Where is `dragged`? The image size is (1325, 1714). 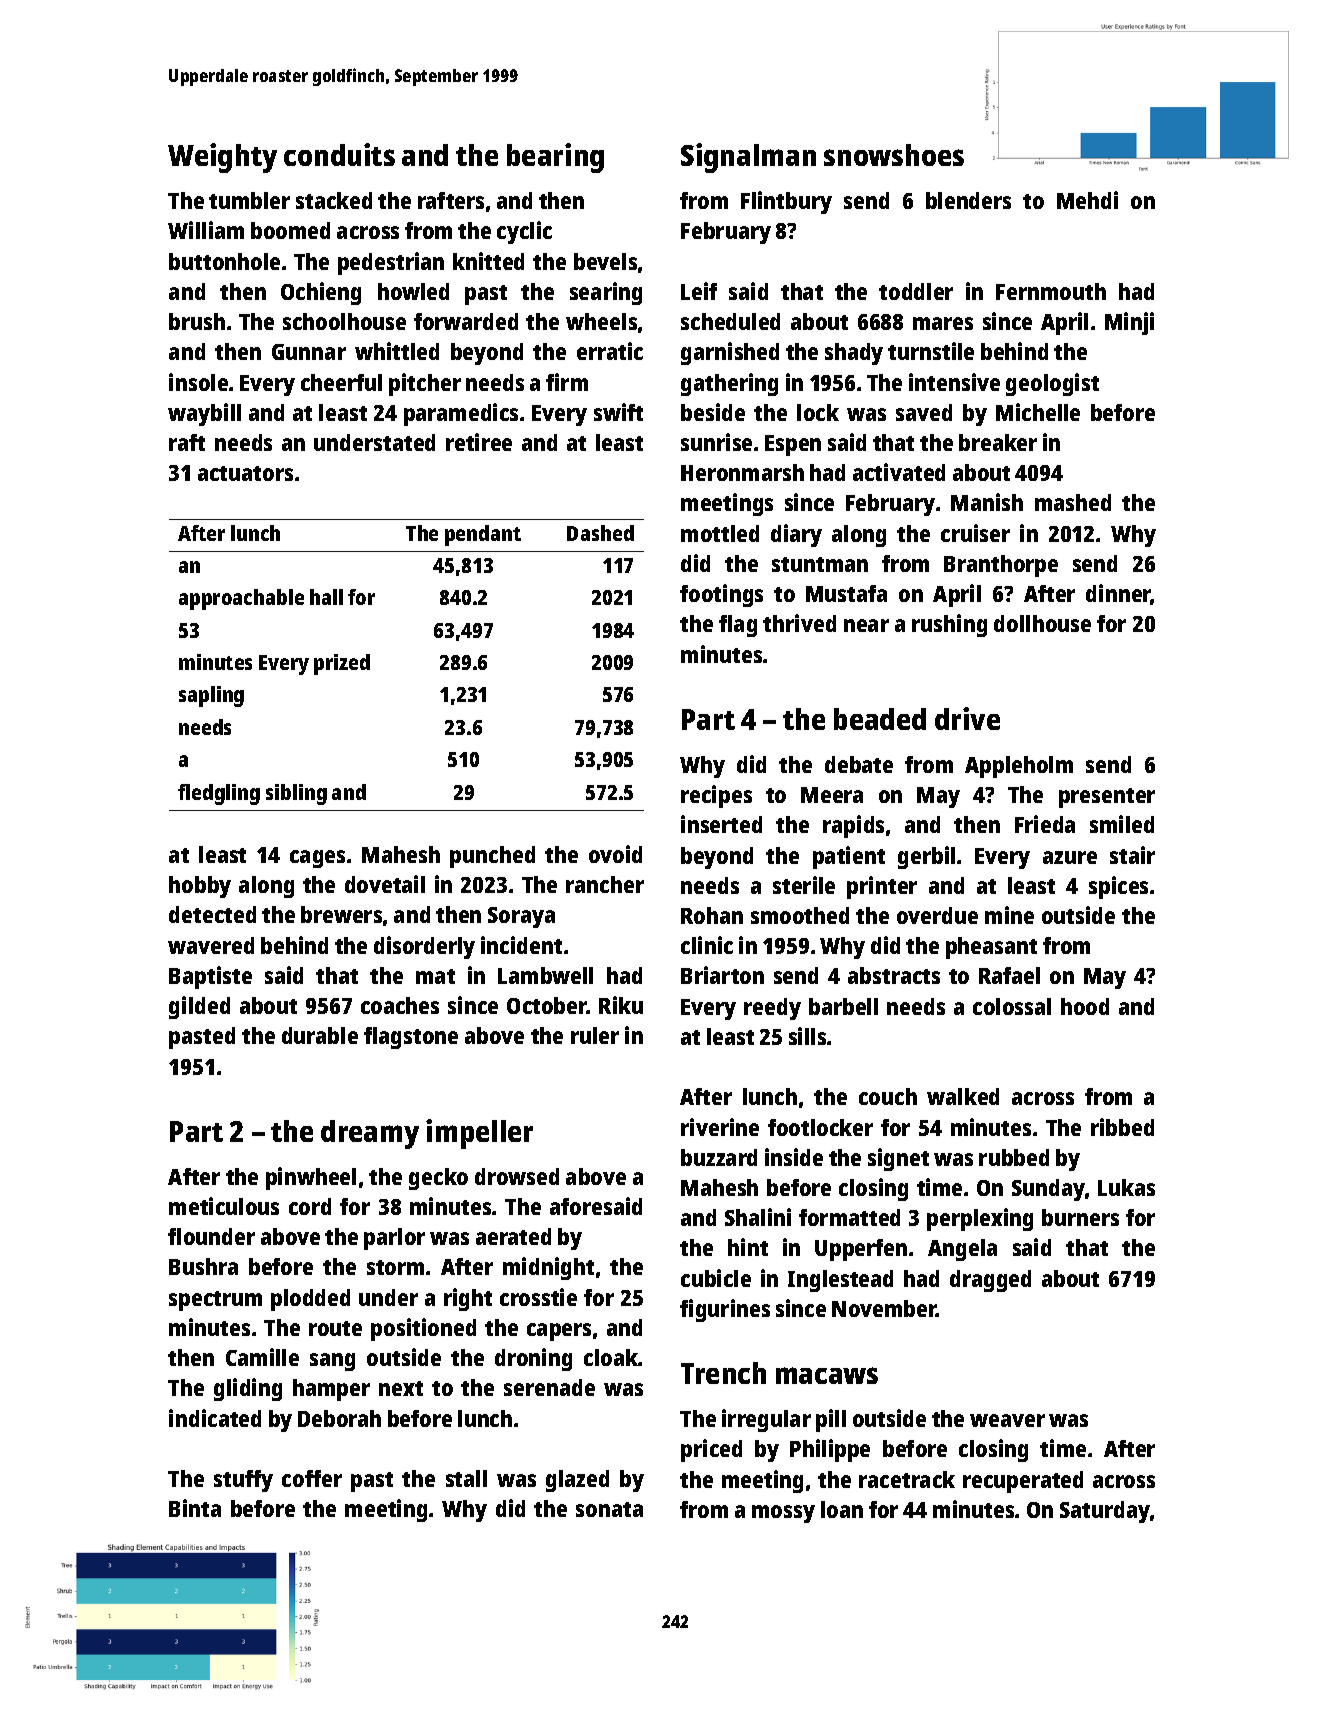
dragged is located at coordinates (990, 1281).
